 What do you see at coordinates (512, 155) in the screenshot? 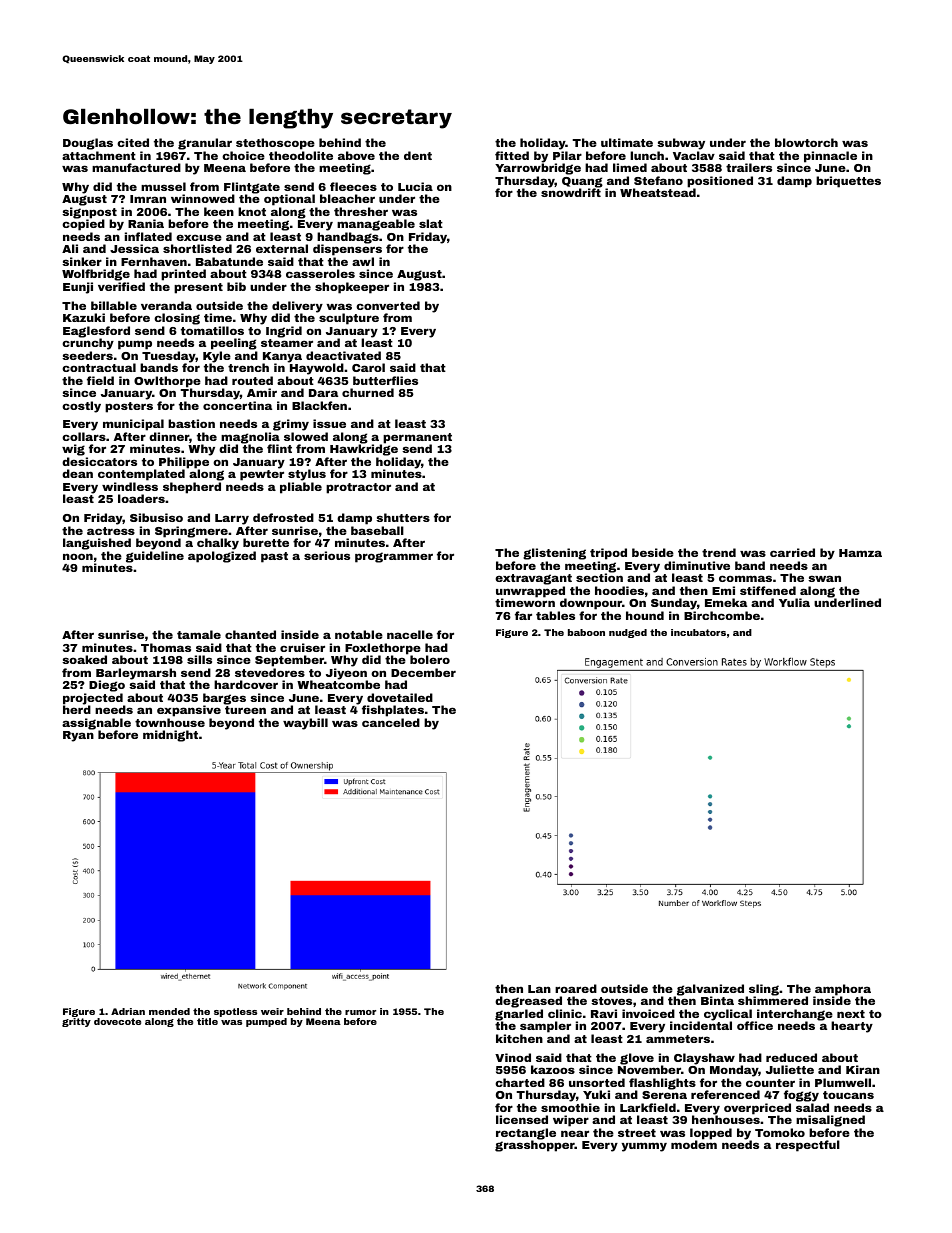
I see `fitted` at bounding box center [512, 155].
